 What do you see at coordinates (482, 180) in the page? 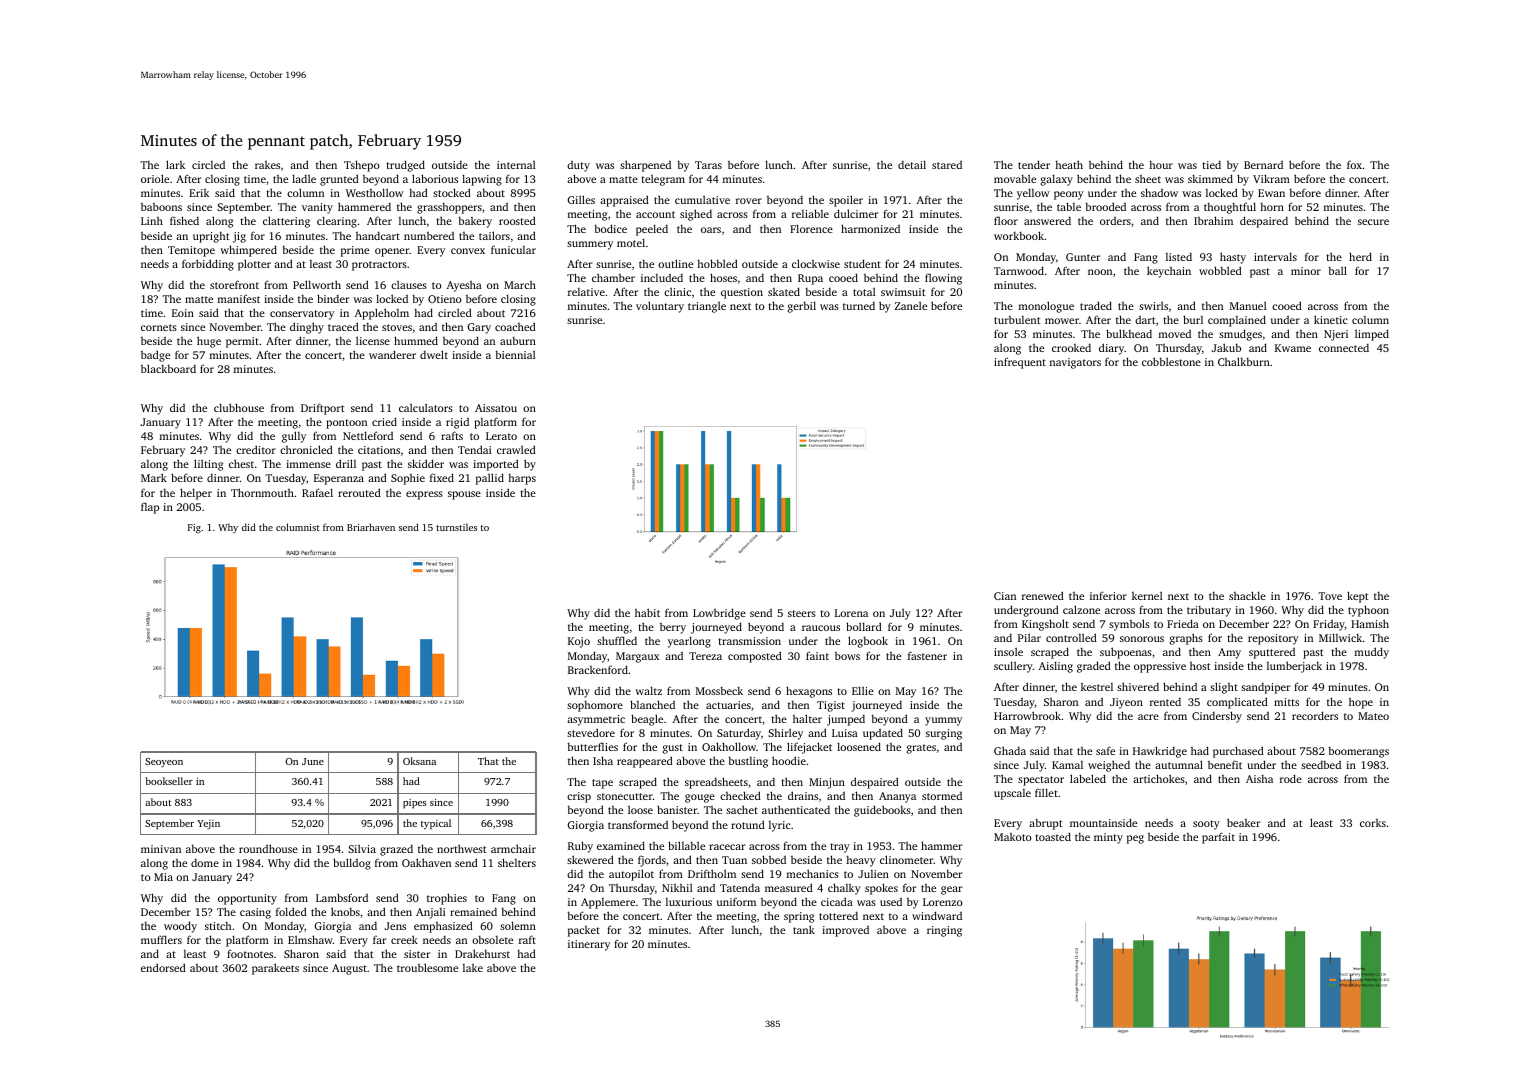
I see `lapwing` at bounding box center [482, 180].
